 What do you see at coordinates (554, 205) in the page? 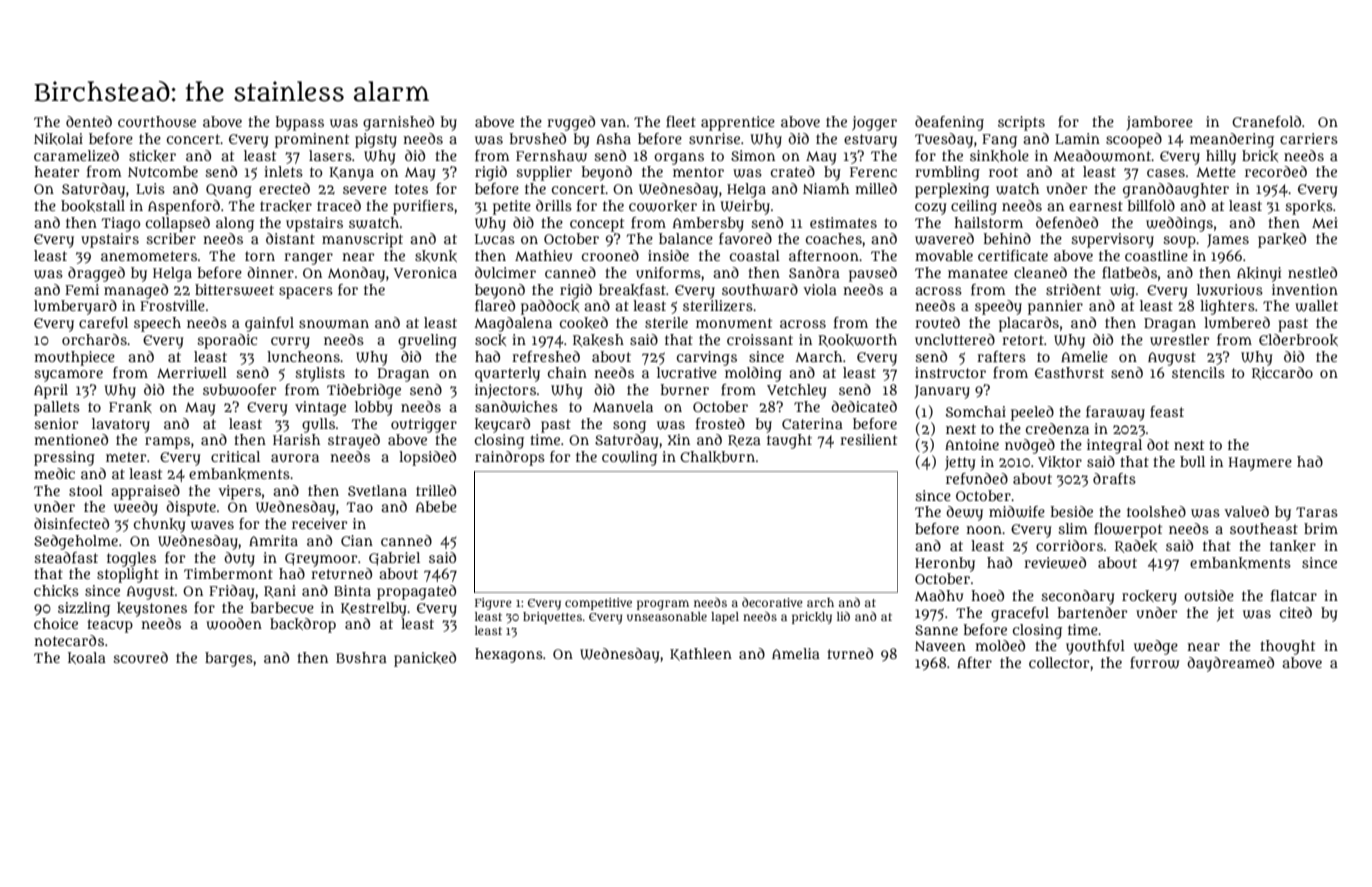
I see `drills` at bounding box center [554, 205].
